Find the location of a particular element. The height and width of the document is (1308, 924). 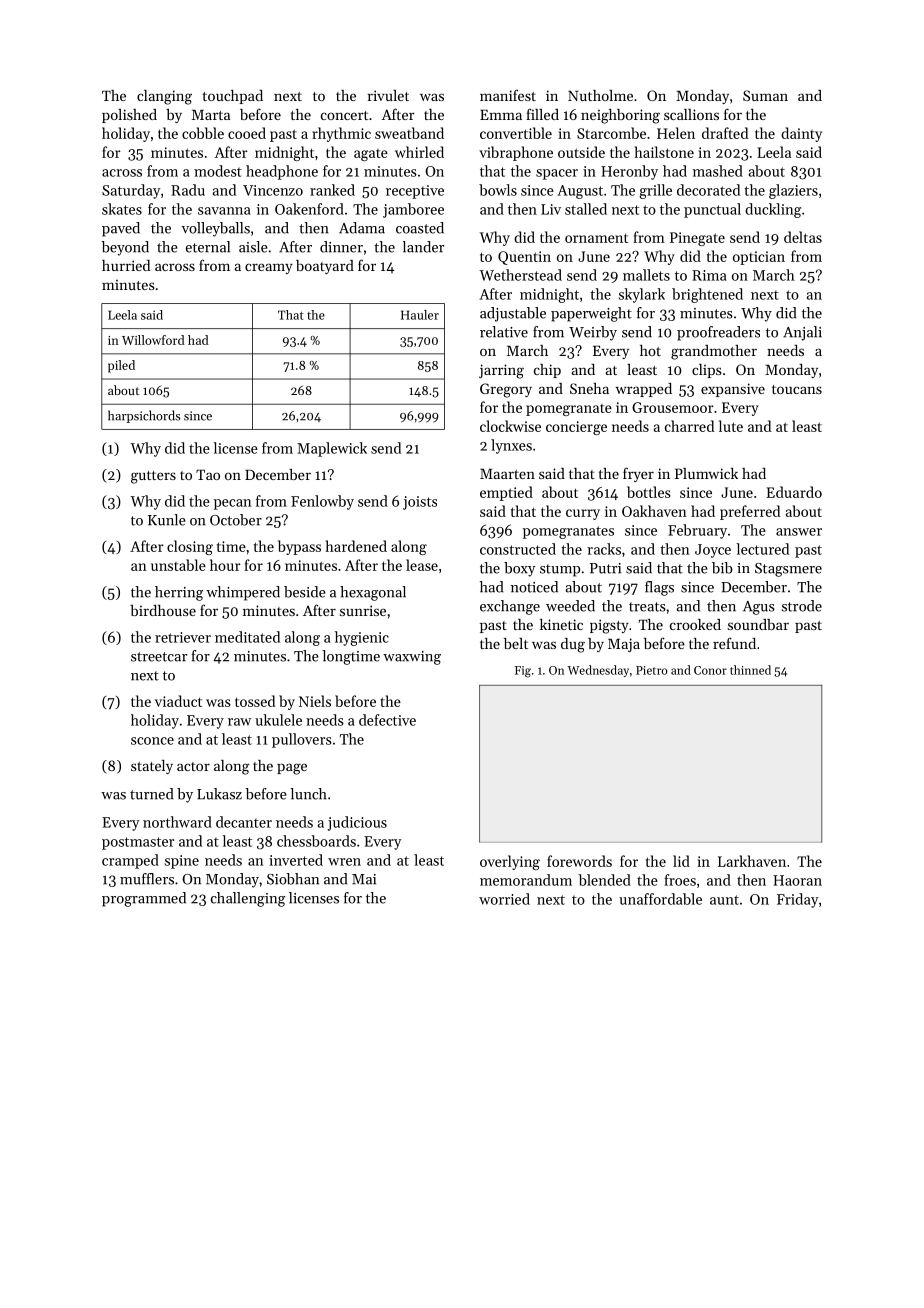

streetcar is located at coordinates (159, 657).
